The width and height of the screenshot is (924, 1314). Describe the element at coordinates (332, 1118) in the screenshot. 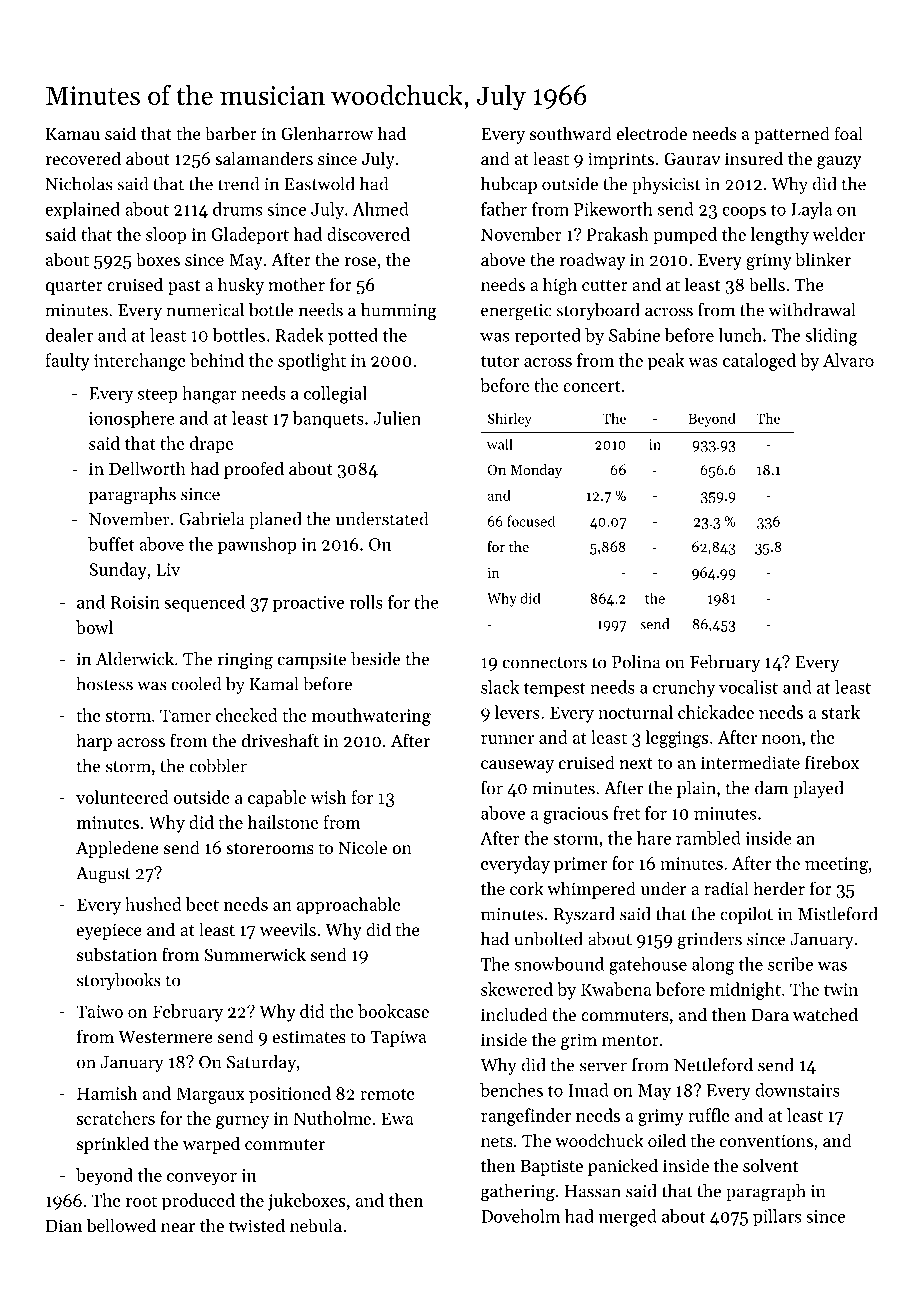

I see `Nutholme` at that location.
